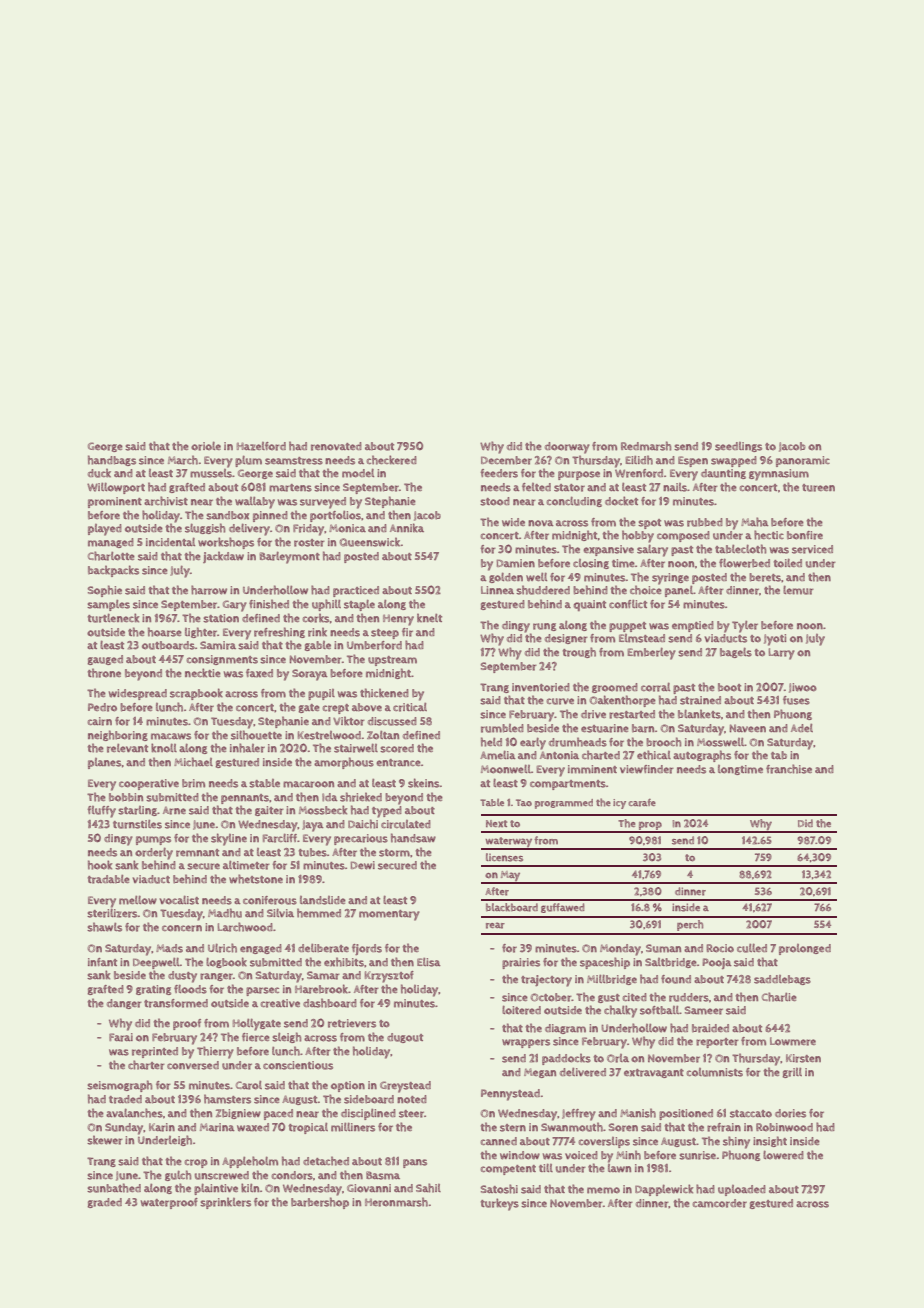 This screenshot has width=924, height=1308. Describe the element at coordinates (407, 528) in the screenshot. I see `Annika` at that location.
